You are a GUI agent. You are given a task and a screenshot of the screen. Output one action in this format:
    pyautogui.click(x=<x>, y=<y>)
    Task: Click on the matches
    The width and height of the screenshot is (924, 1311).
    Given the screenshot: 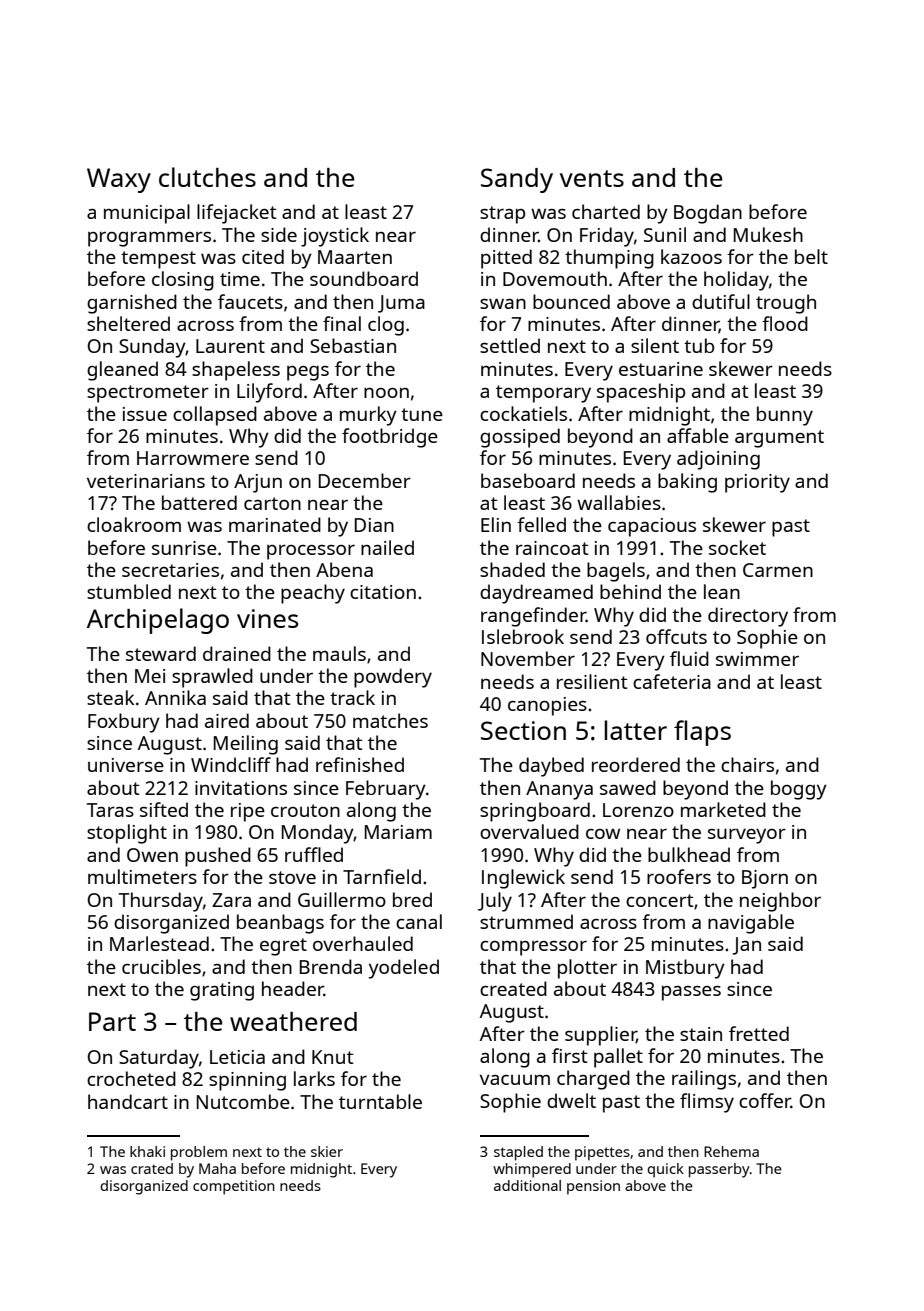 What is the action you would take?
    pyautogui.click(x=390, y=720)
